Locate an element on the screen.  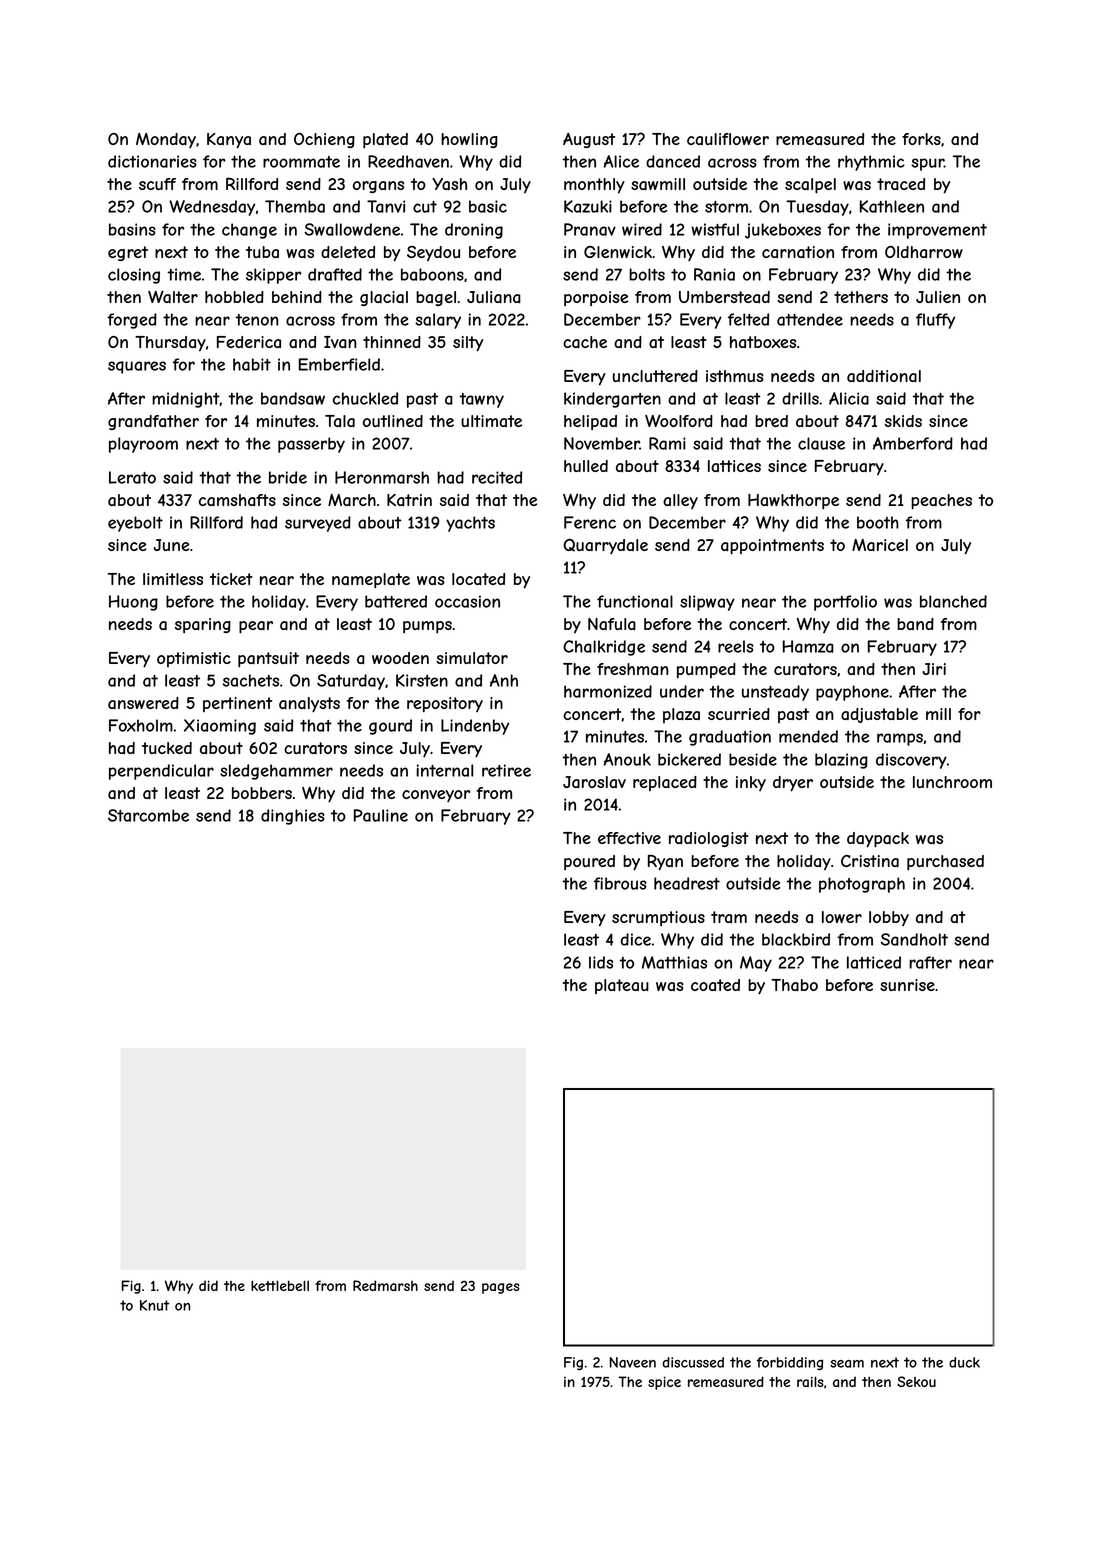
conveyor is located at coordinates (436, 796).
